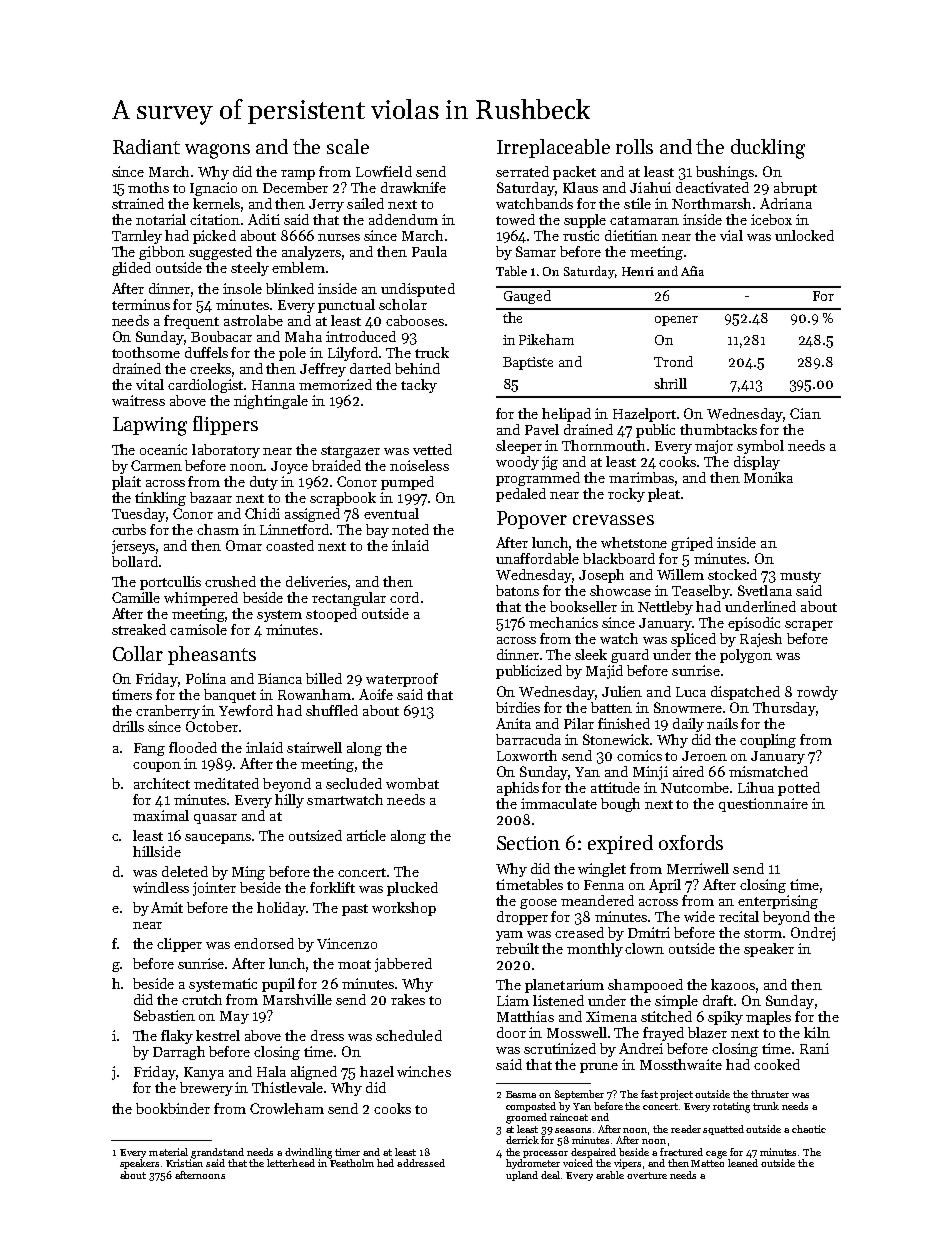 This screenshot has height=1233, width=952. I want to click on Teaselby, so click(701, 592).
